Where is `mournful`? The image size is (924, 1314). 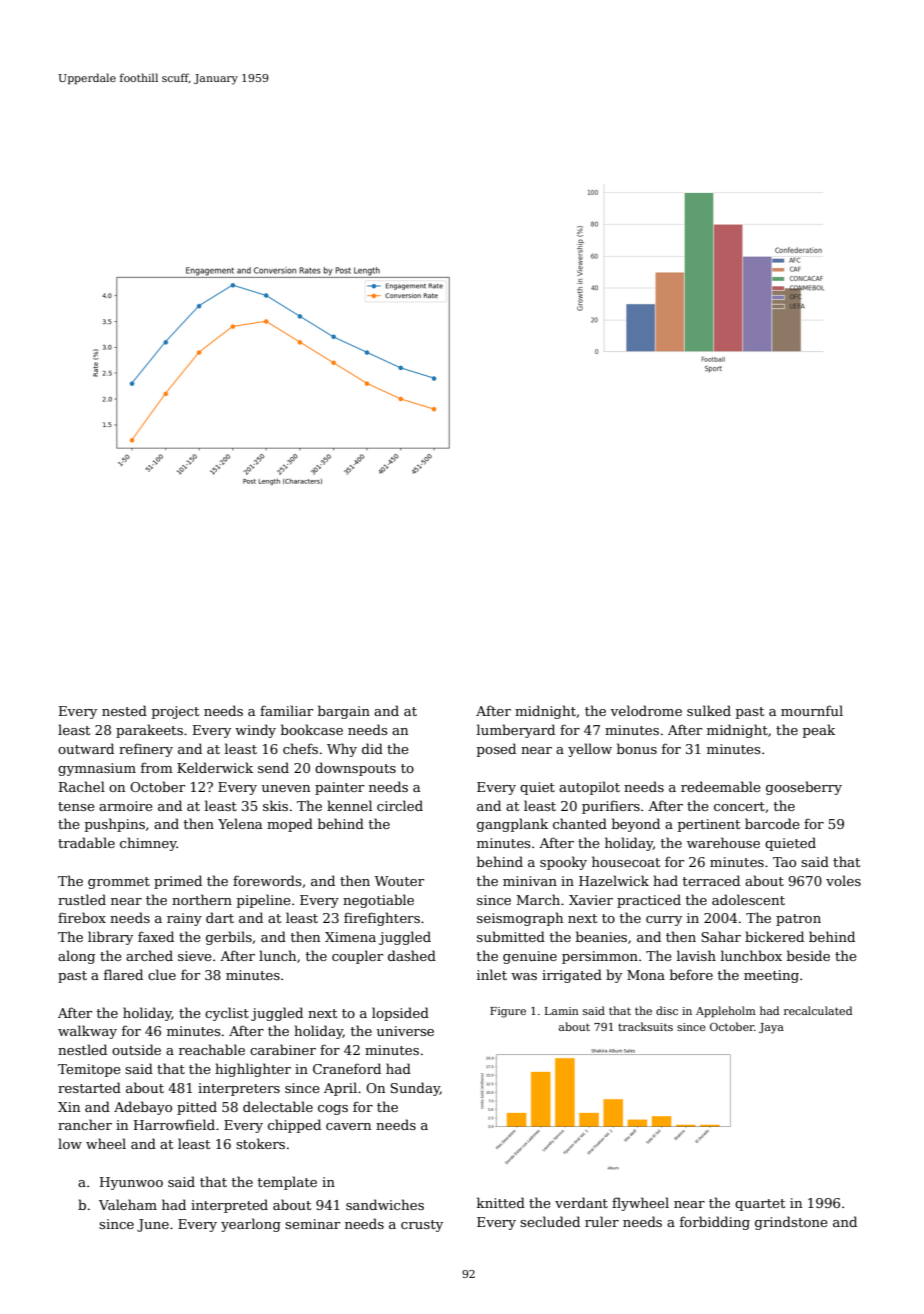
mournful is located at coordinates (812, 710).
